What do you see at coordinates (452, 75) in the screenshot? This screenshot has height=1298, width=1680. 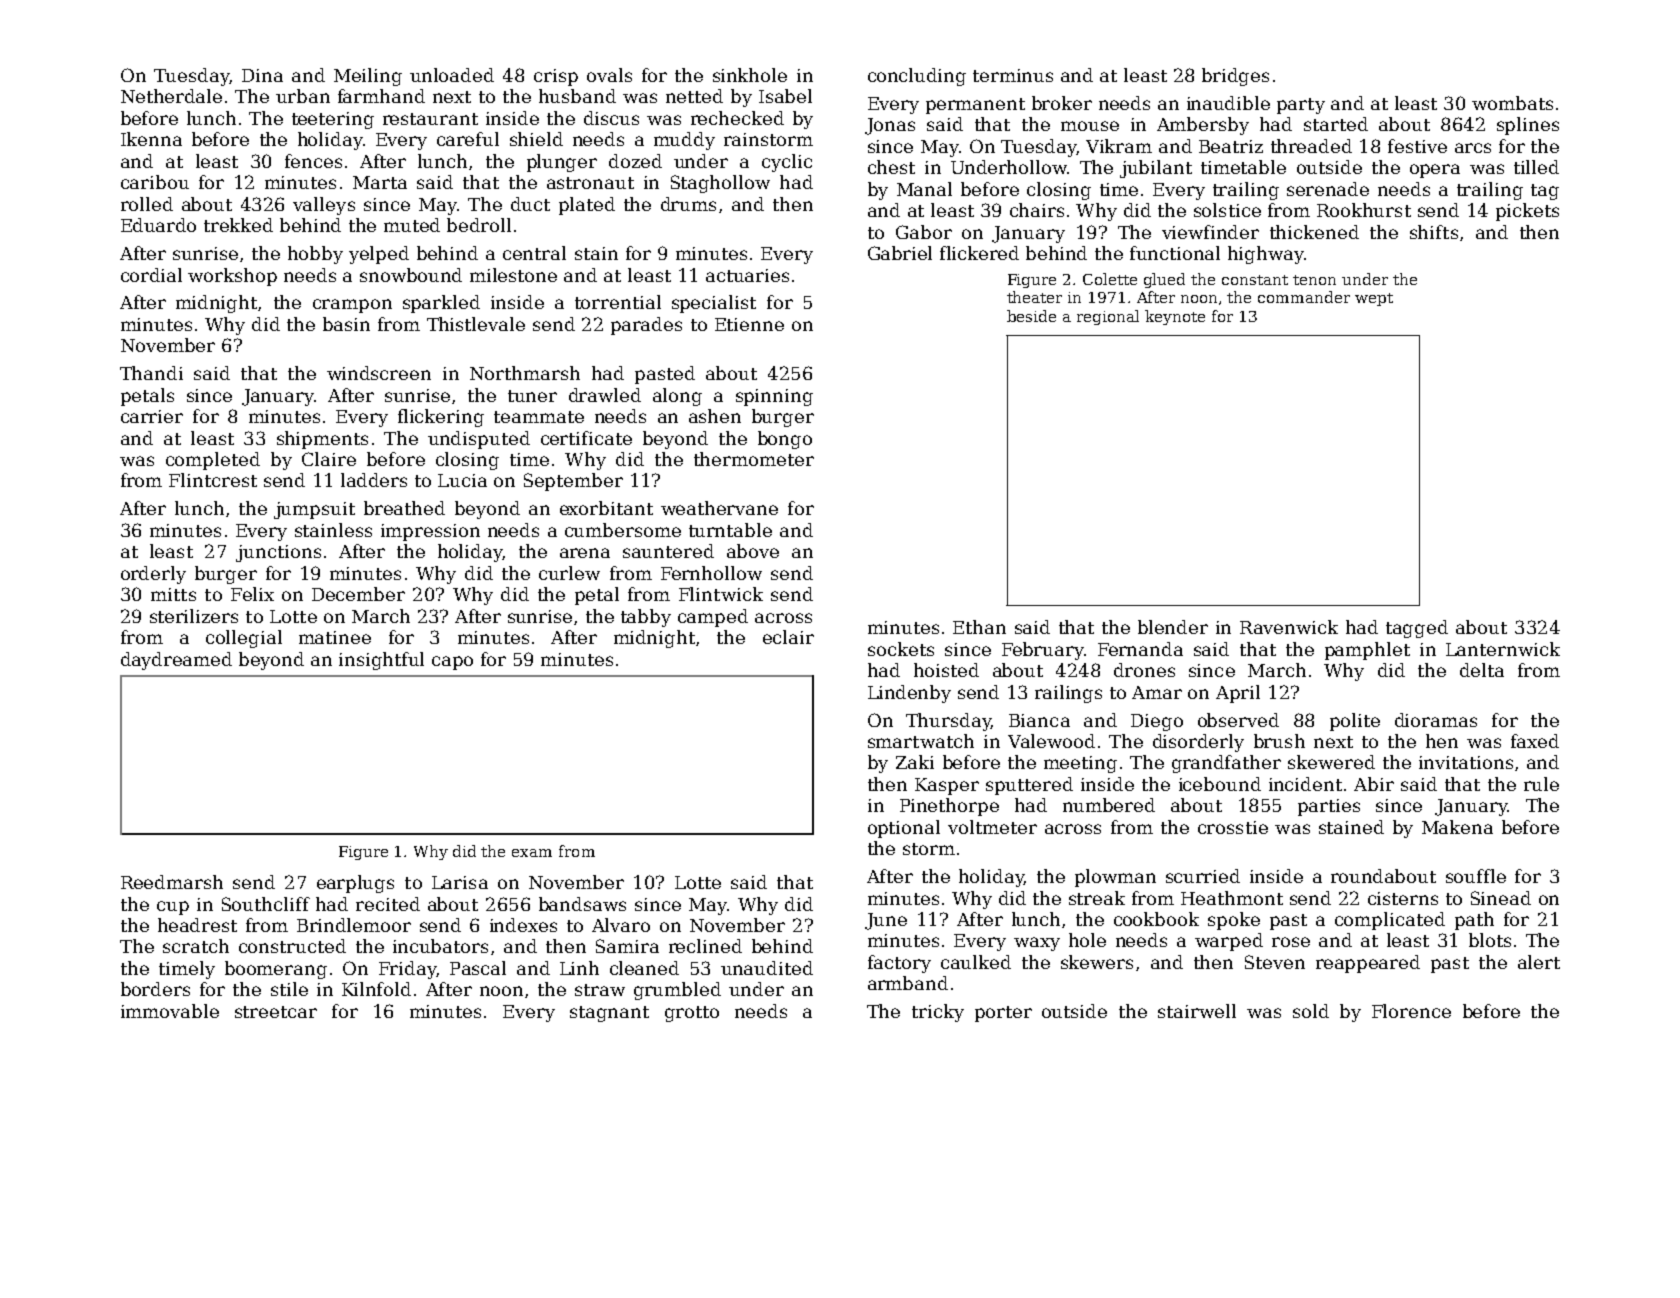 I see `unloaded` at bounding box center [452, 75].
